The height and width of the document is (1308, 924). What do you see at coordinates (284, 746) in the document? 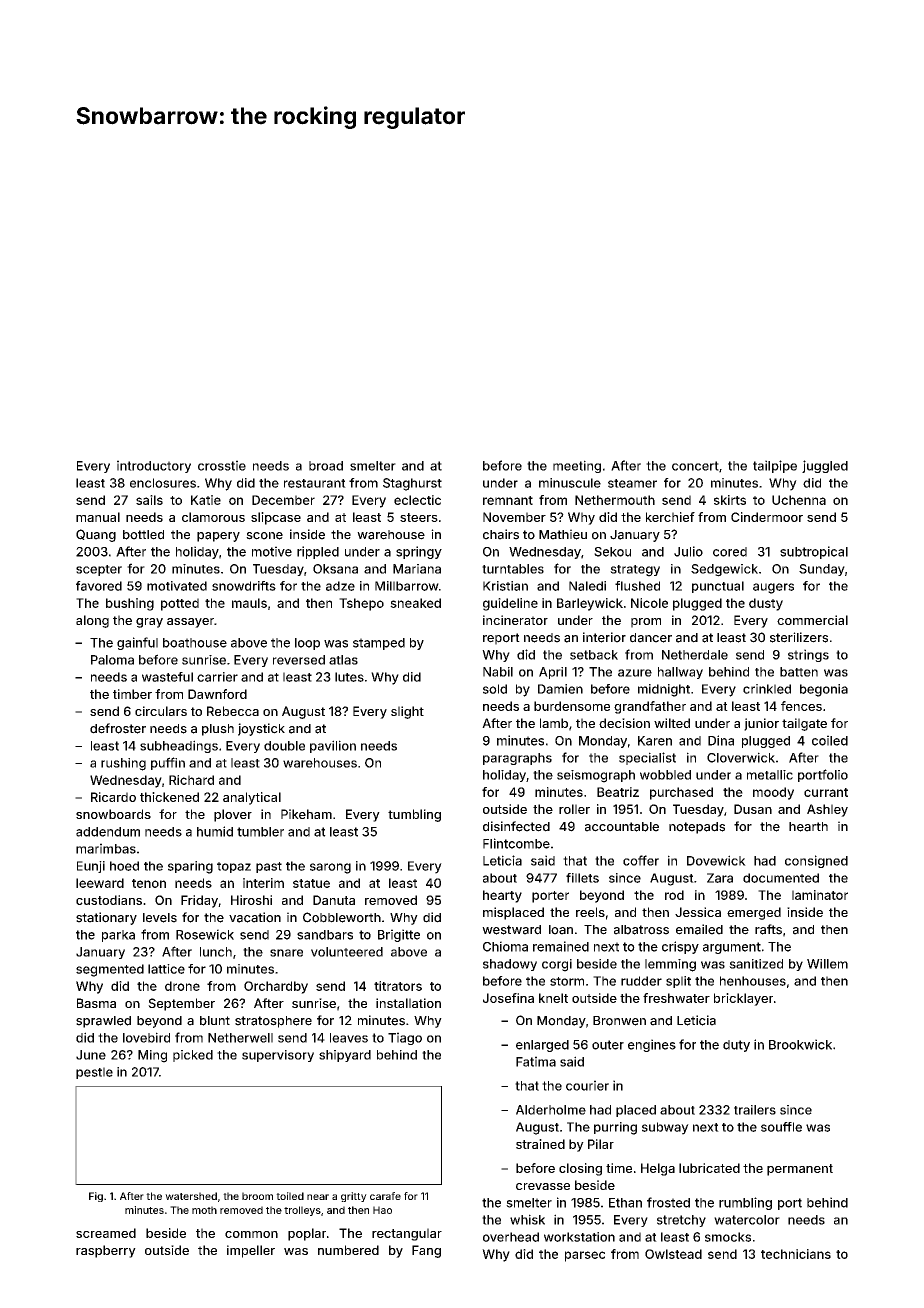
I see `double` at bounding box center [284, 746].
